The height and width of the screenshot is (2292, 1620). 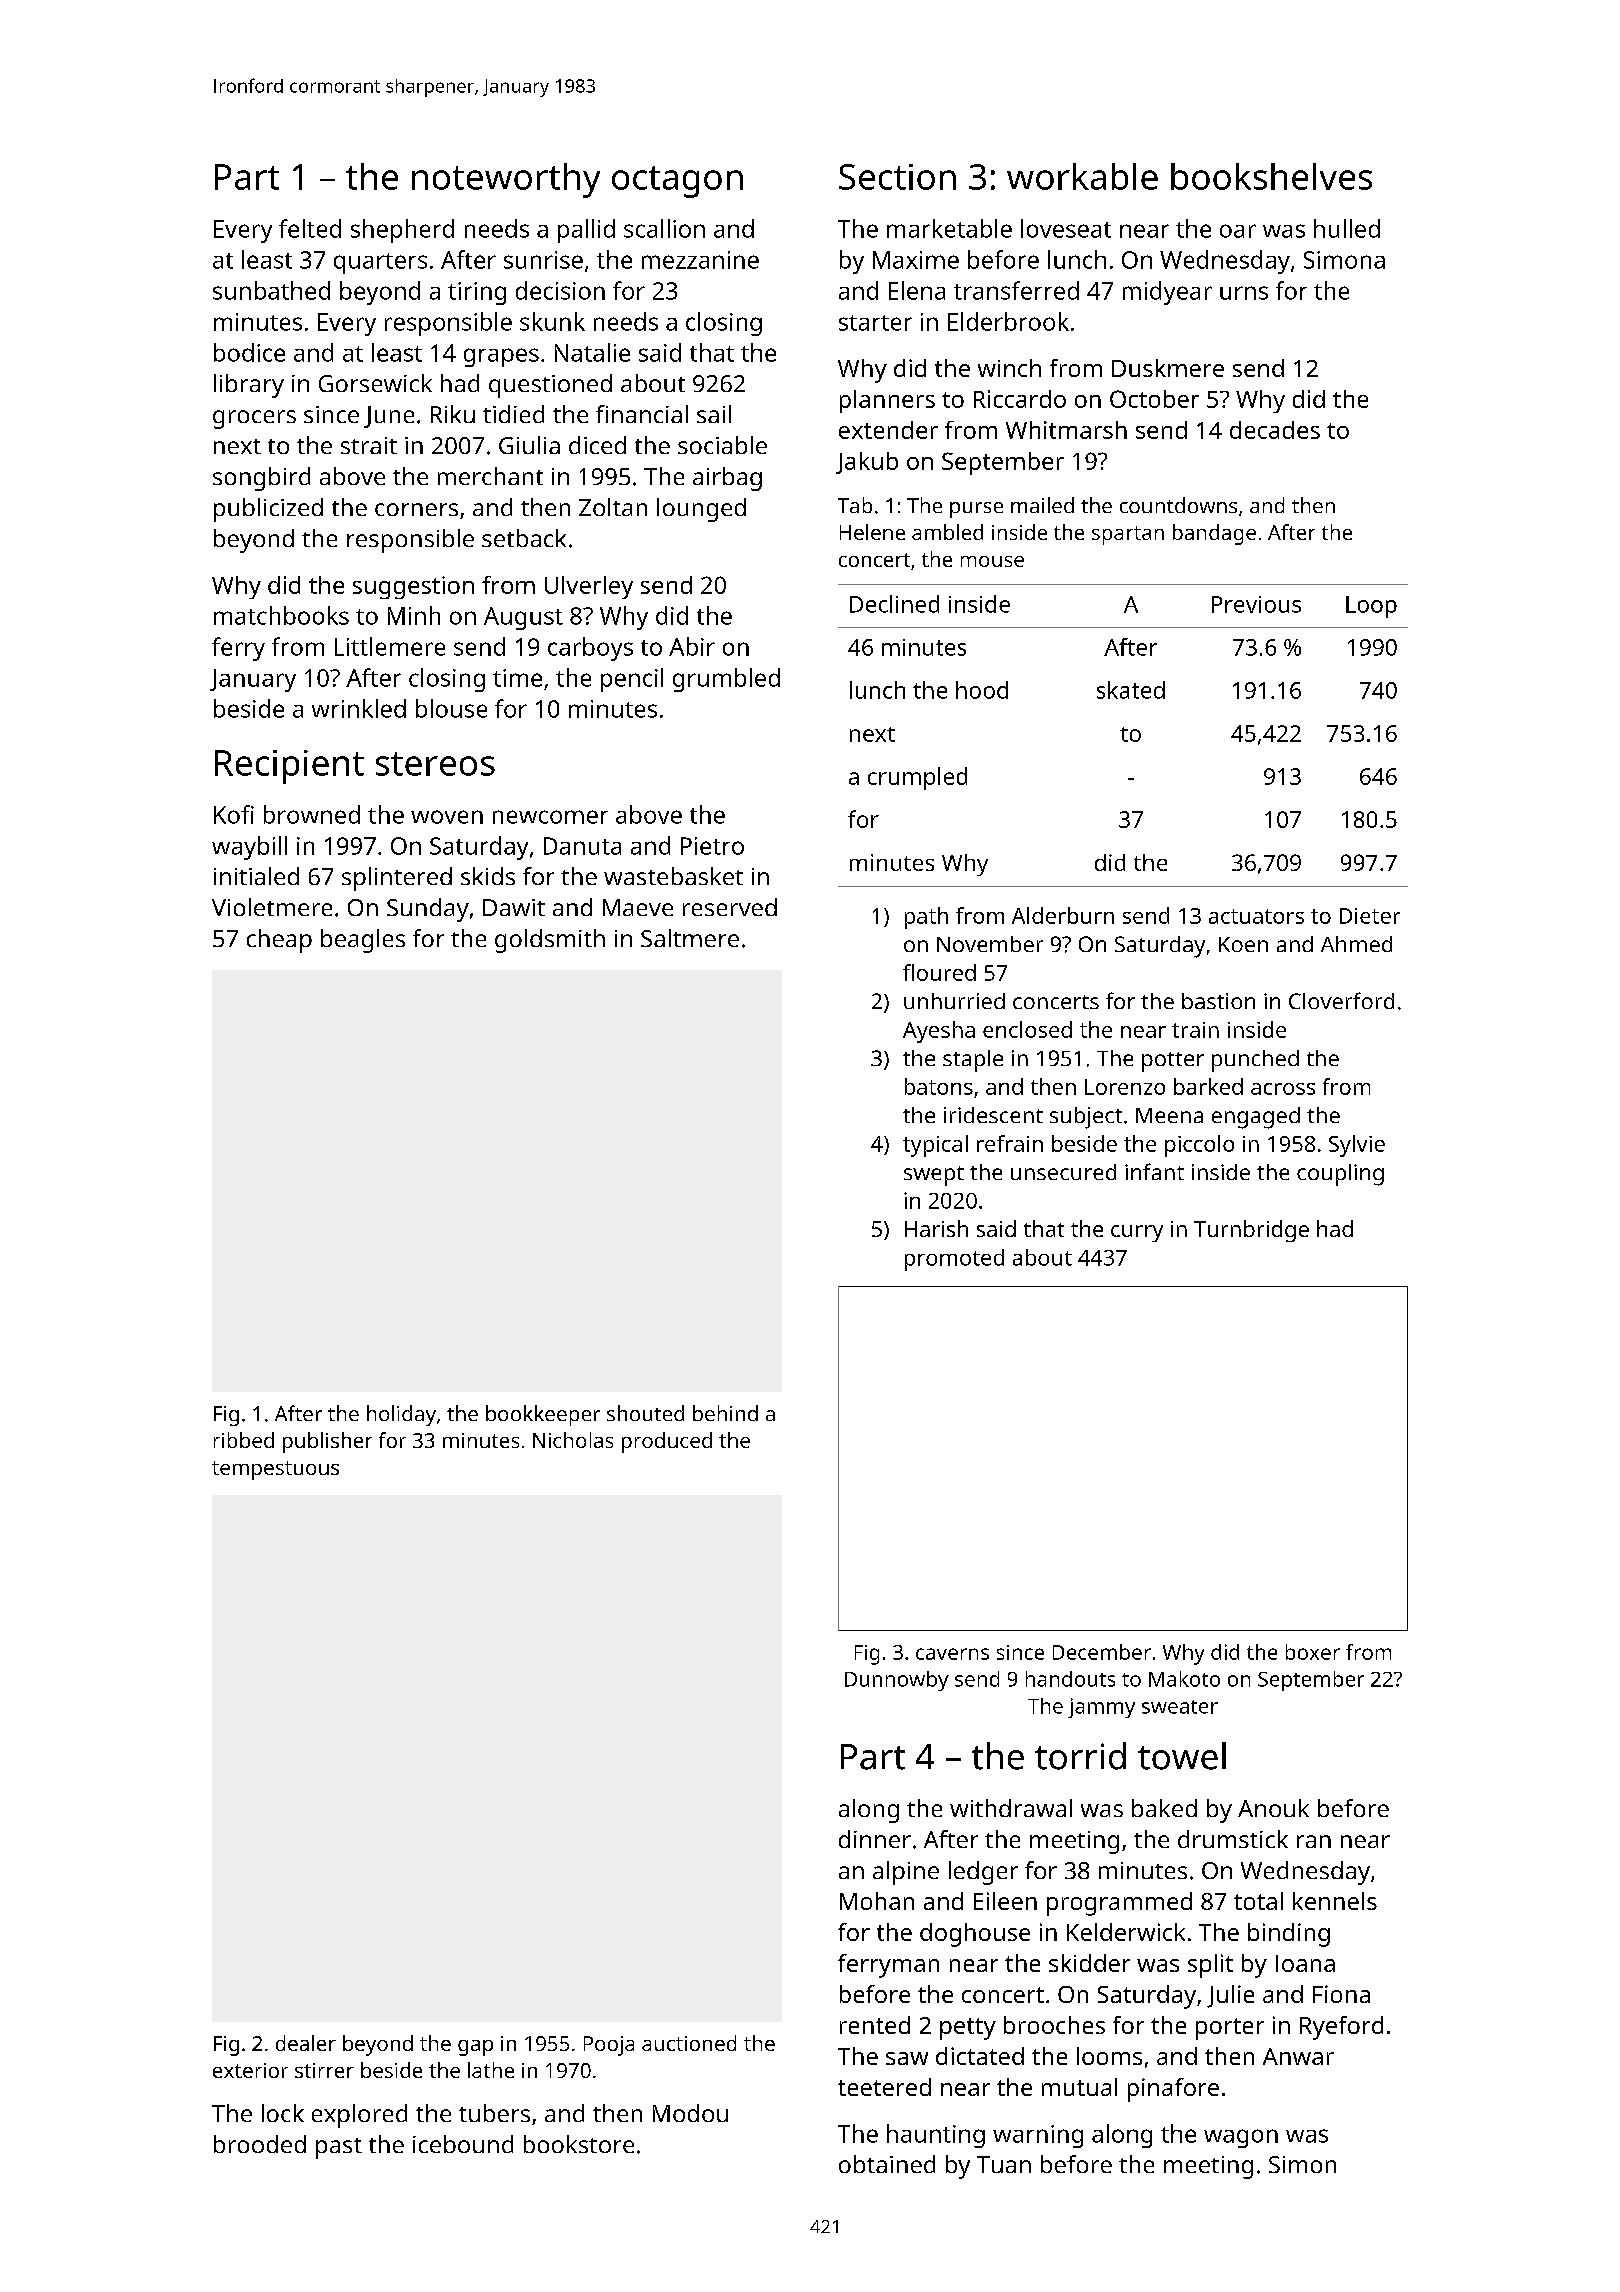 What do you see at coordinates (550, 941) in the screenshot?
I see `goldsmith` at bounding box center [550, 941].
